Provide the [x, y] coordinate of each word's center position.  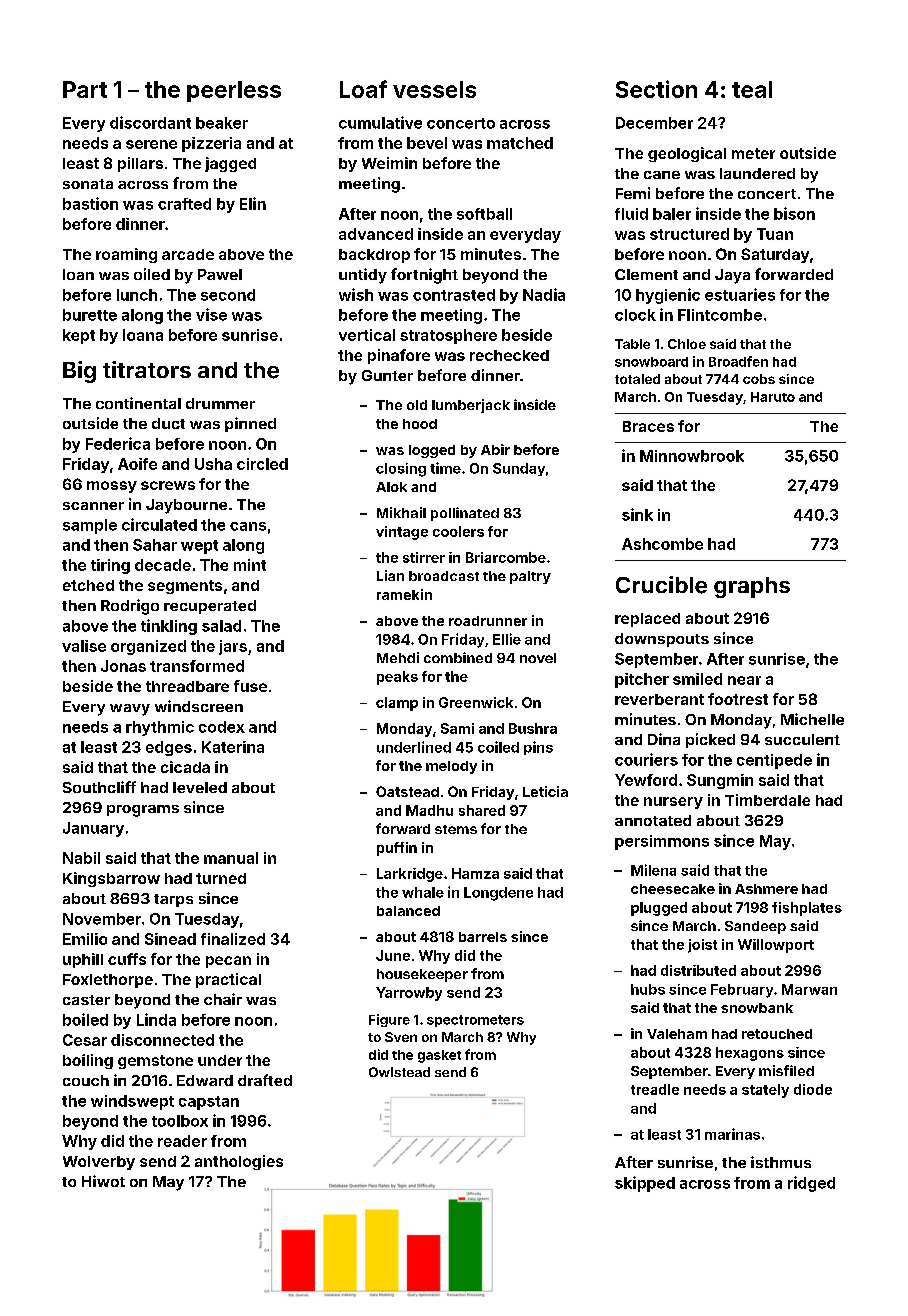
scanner [93, 506]
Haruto [773, 397]
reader [182, 1141]
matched [520, 143]
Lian [390, 575]
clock [635, 315]
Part [85, 89]
